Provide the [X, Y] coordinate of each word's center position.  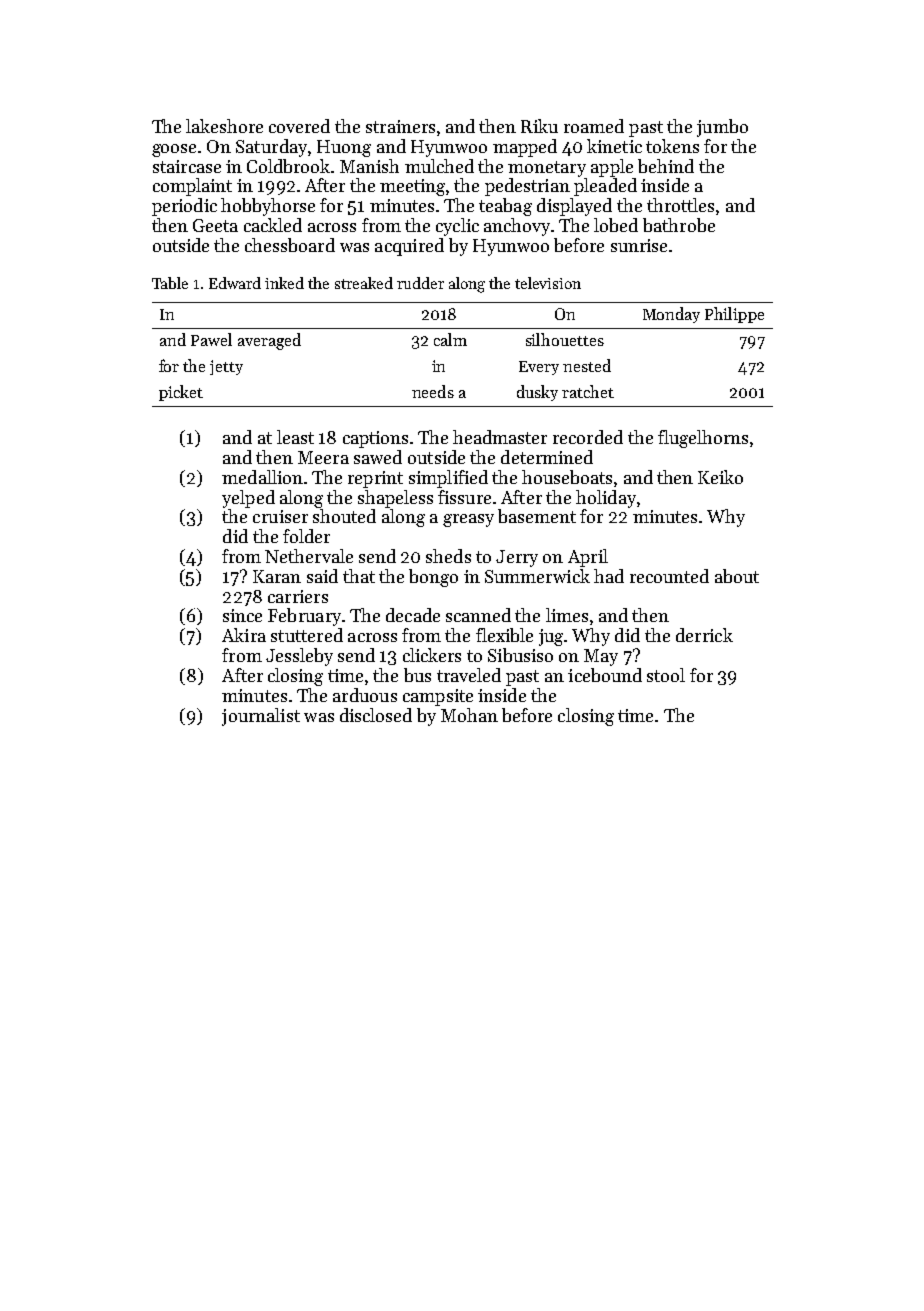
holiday [606, 499]
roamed [594, 126]
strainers [400, 126]
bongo [433, 578]
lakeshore [224, 126]
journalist [261, 717]
